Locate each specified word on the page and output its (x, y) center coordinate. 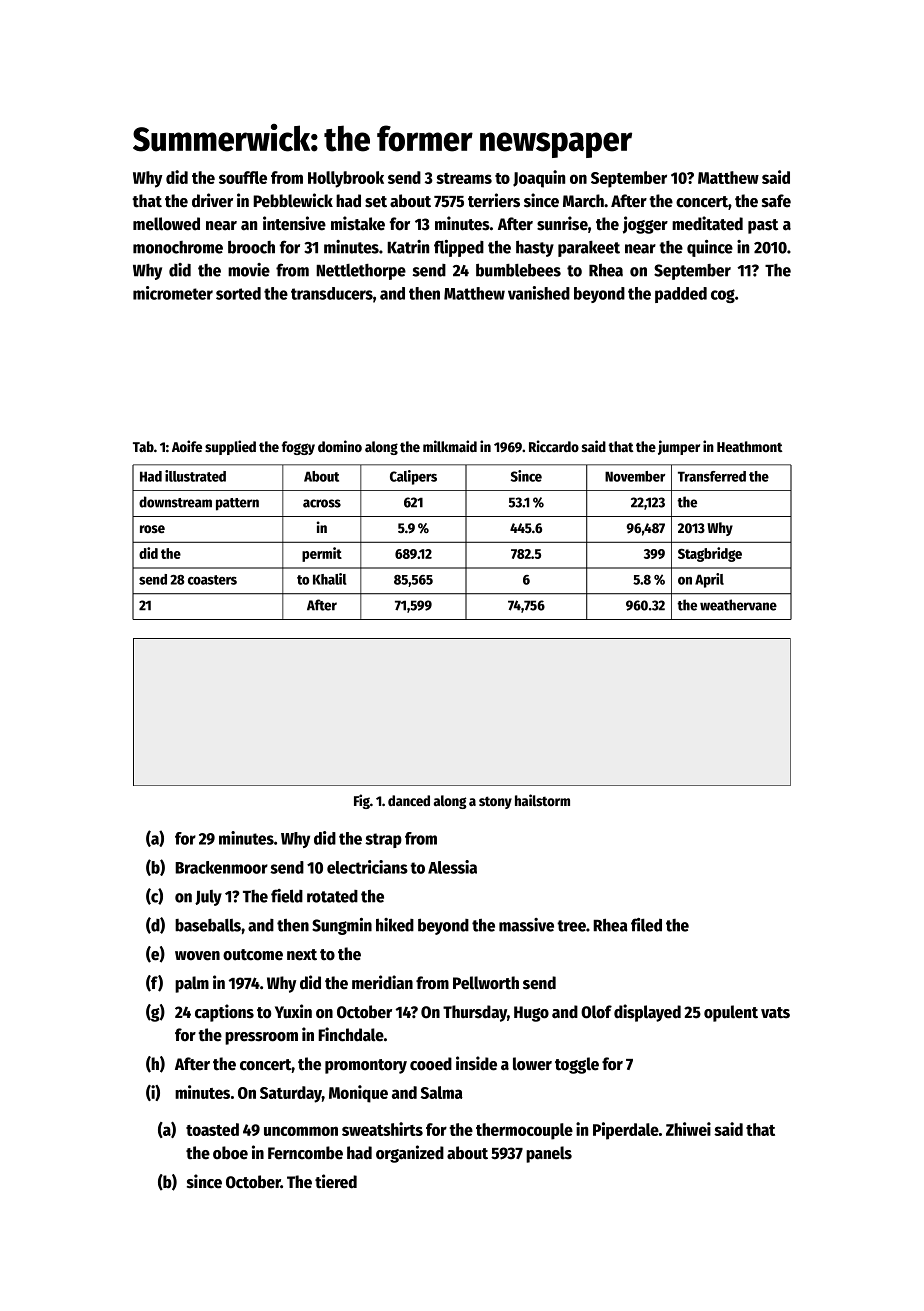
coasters (212, 580)
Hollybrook (346, 179)
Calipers (413, 477)
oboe (230, 1153)
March (583, 201)
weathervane (738, 605)
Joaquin (539, 179)
